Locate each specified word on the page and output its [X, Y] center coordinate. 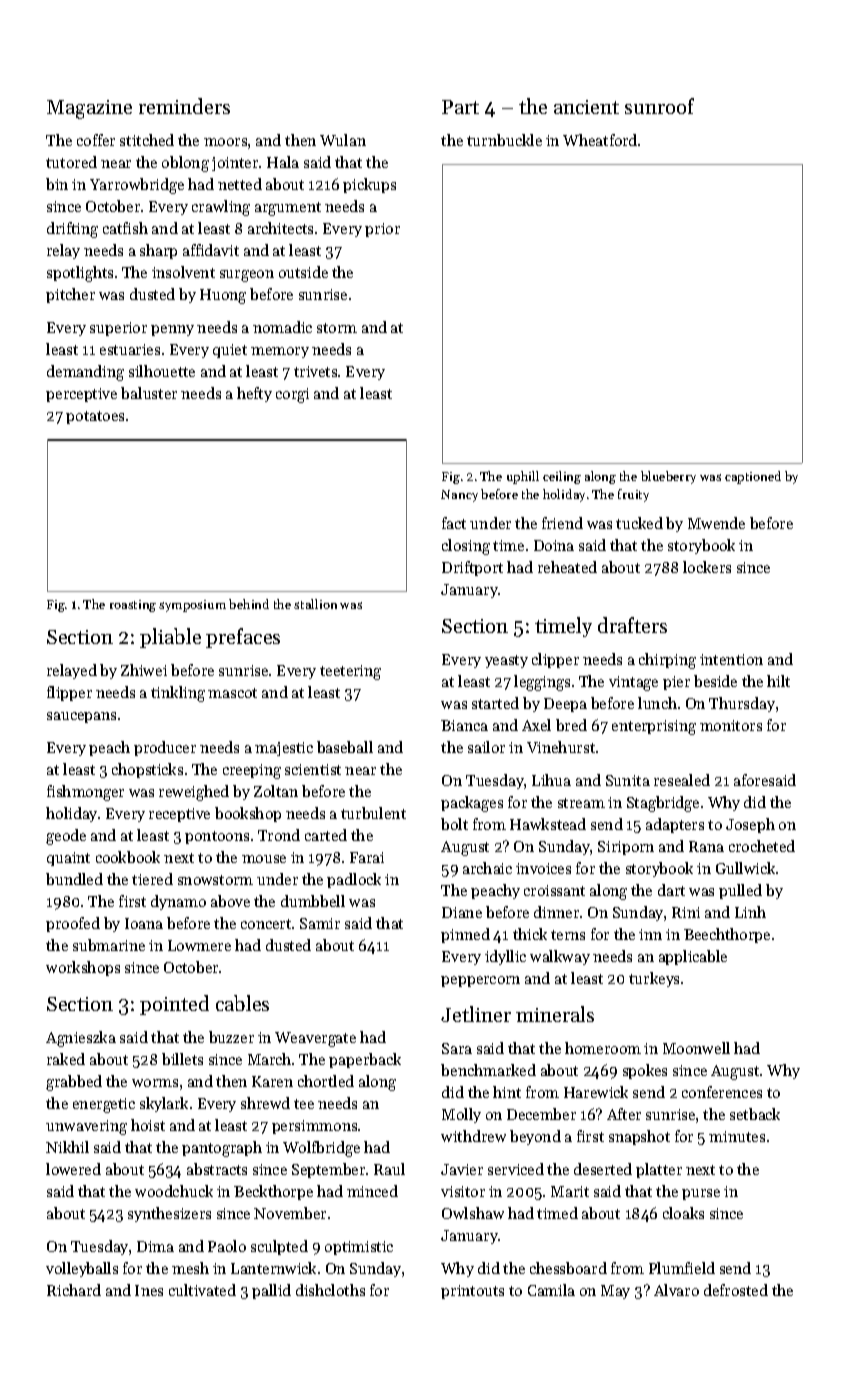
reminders [184, 106]
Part [460, 107]
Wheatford [600, 140]
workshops [83, 968]
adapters [675, 825]
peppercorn [480, 981]
